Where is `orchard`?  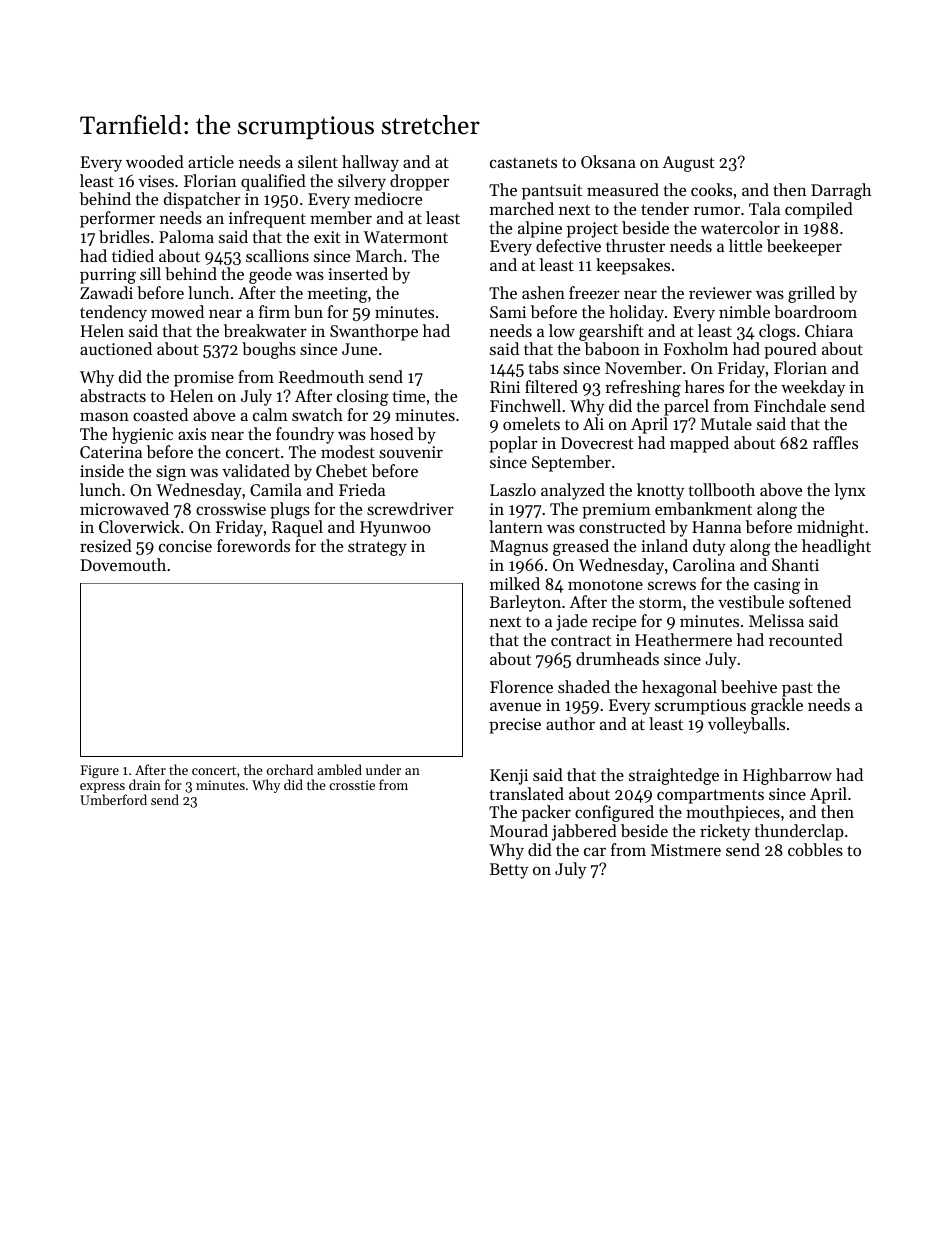
orchard is located at coordinates (290, 769).
